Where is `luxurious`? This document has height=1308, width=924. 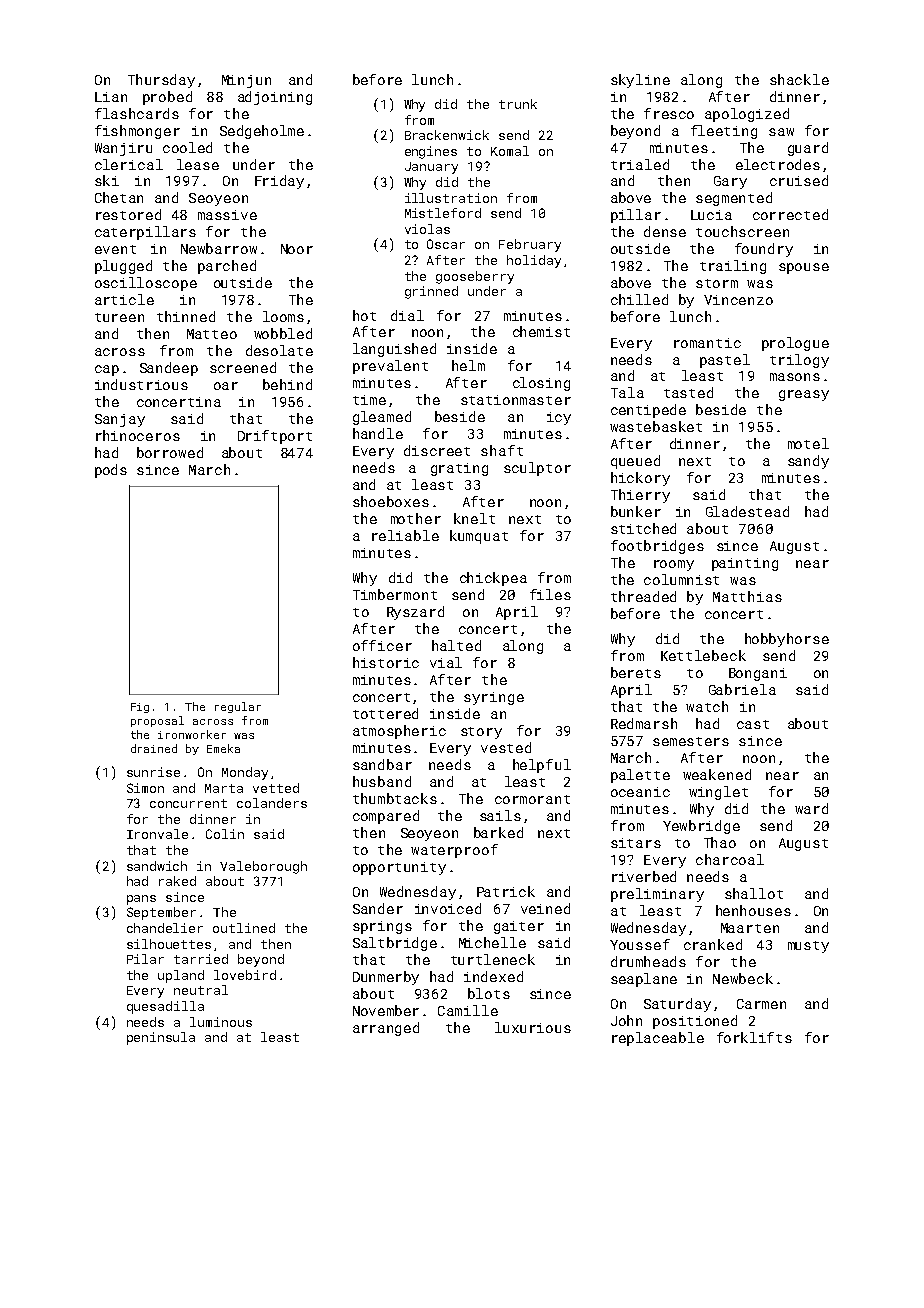 luxurious is located at coordinates (533, 1027).
